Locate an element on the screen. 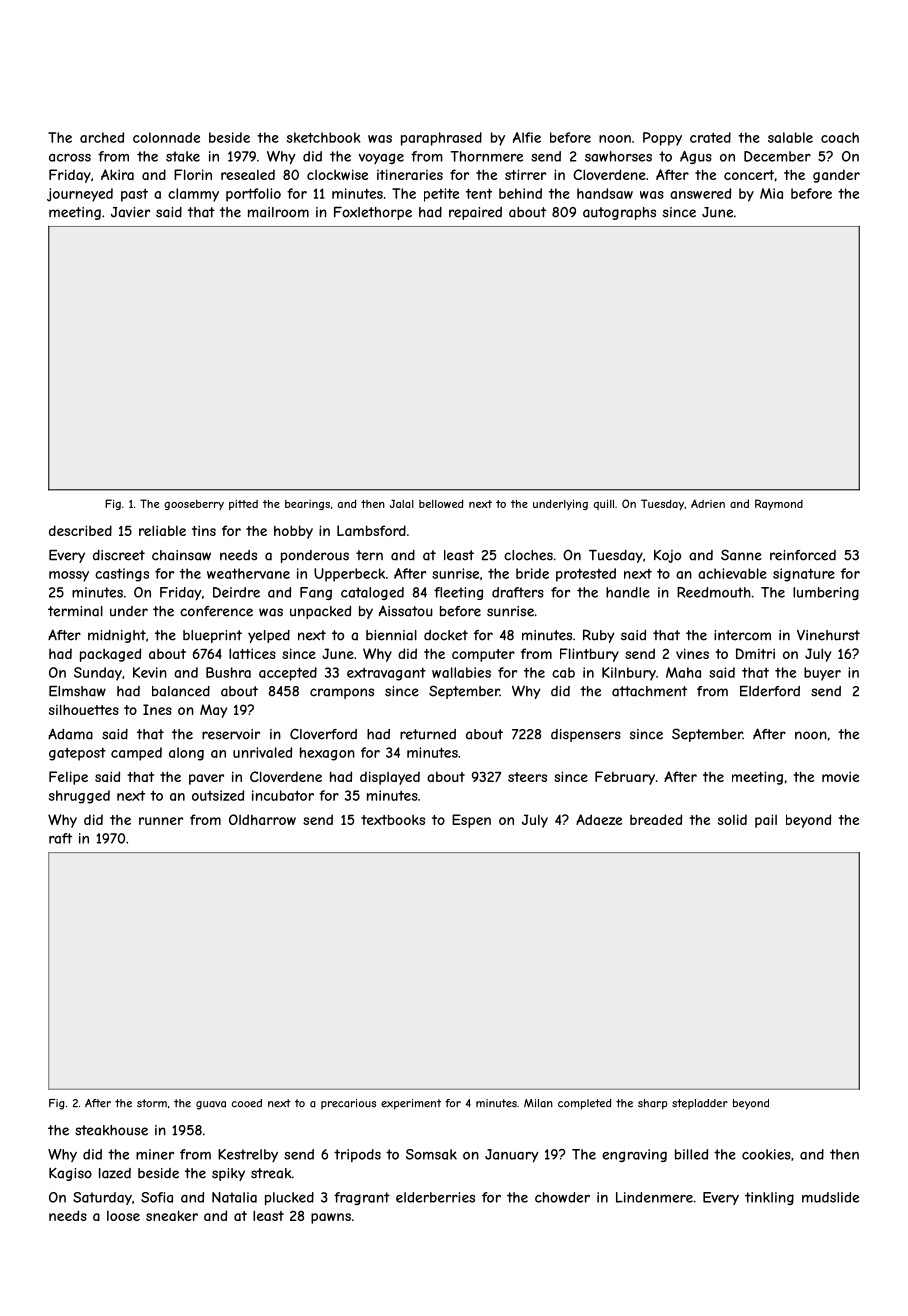  crated is located at coordinates (710, 137).
